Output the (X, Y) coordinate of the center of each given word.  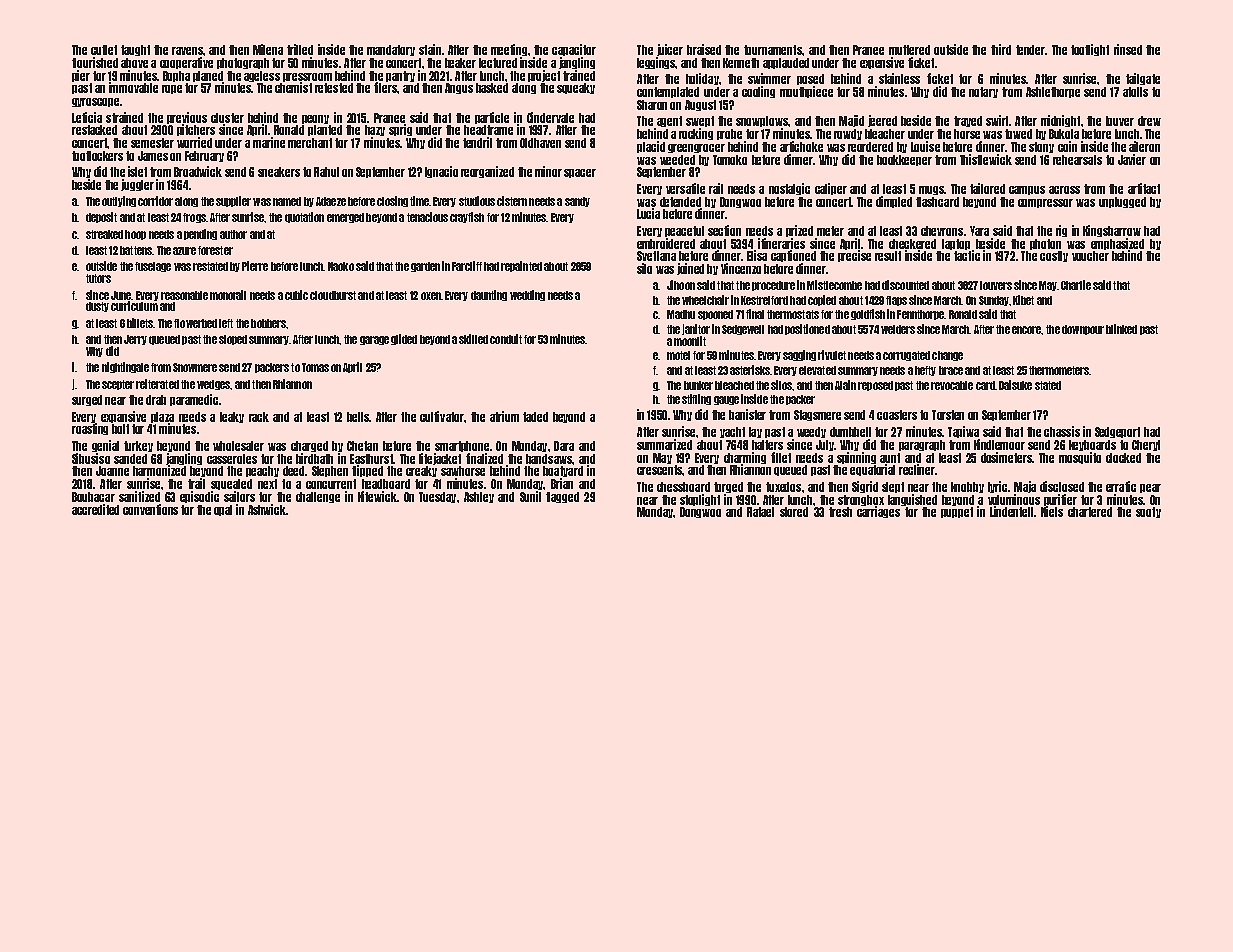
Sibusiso (91, 458)
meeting (509, 50)
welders (898, 329)
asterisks (750, 370)
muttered (909, 50)
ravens (187, 51)
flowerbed (195, 323)
